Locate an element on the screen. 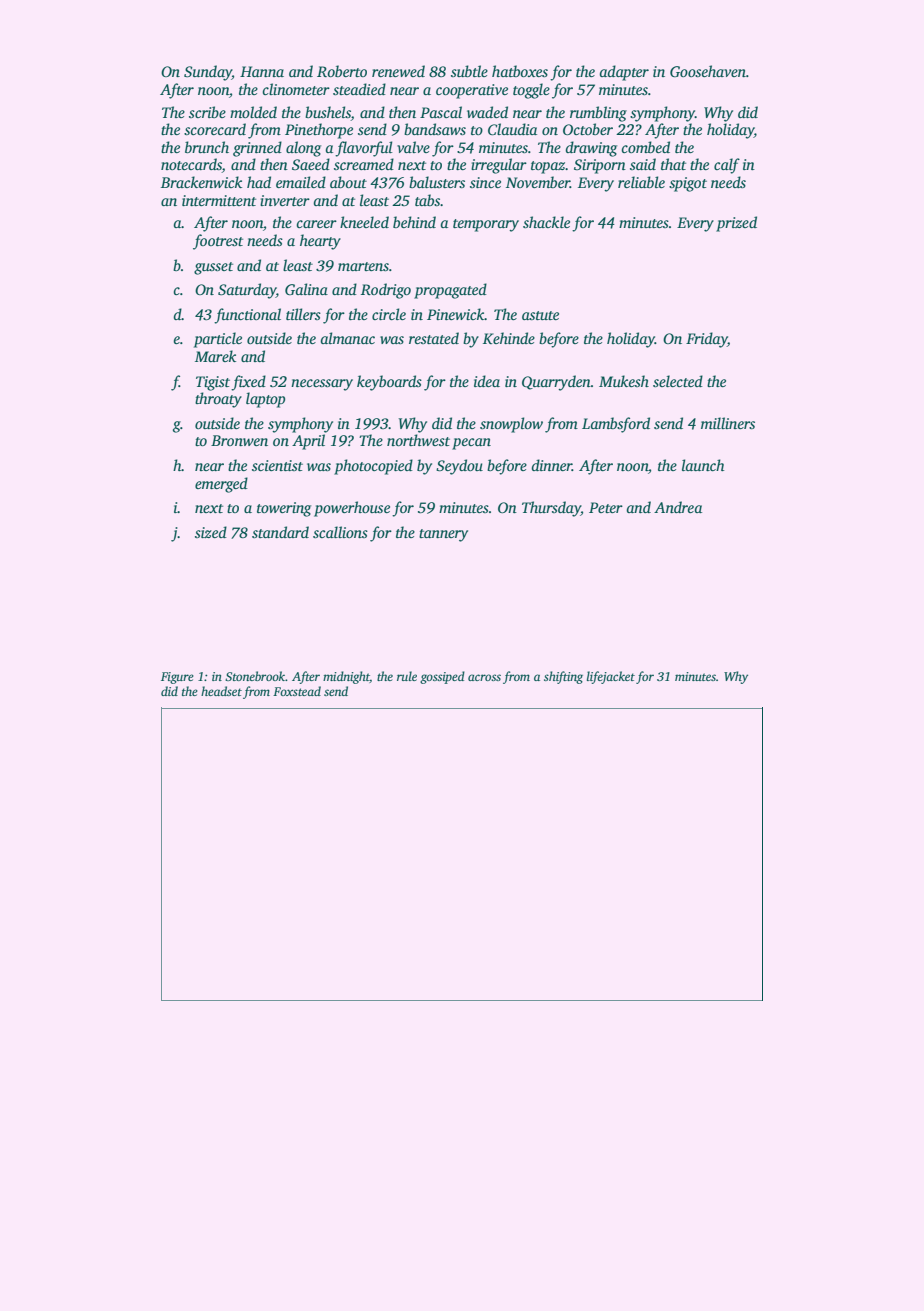  Brackenwick is located at coordinates (201, 182).
